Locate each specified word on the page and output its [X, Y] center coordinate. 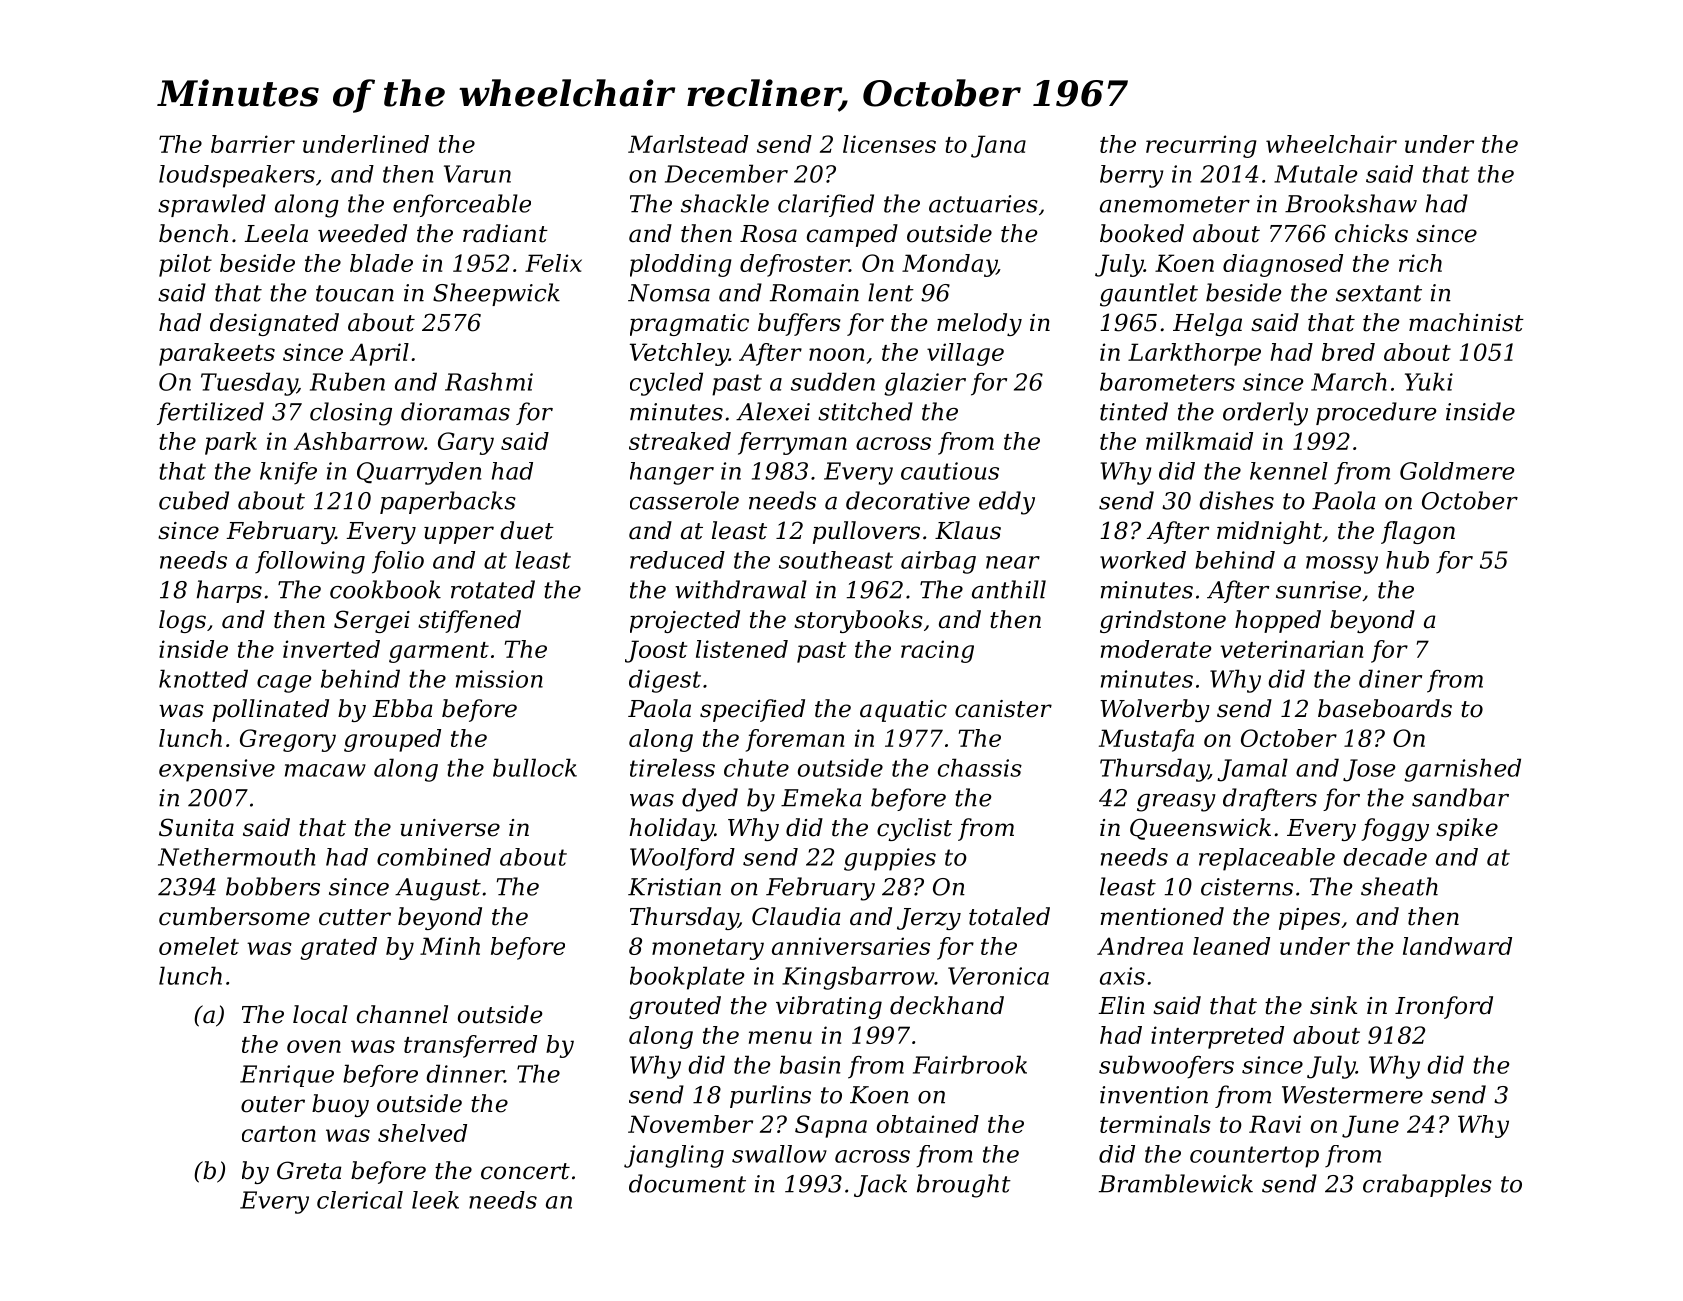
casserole [684, 500]
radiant [505, 233]
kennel [1289, 471]
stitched [865, 411]
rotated [493, 589]
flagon [1418, 532]
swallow [779, 1154]
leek [435, 1200]
